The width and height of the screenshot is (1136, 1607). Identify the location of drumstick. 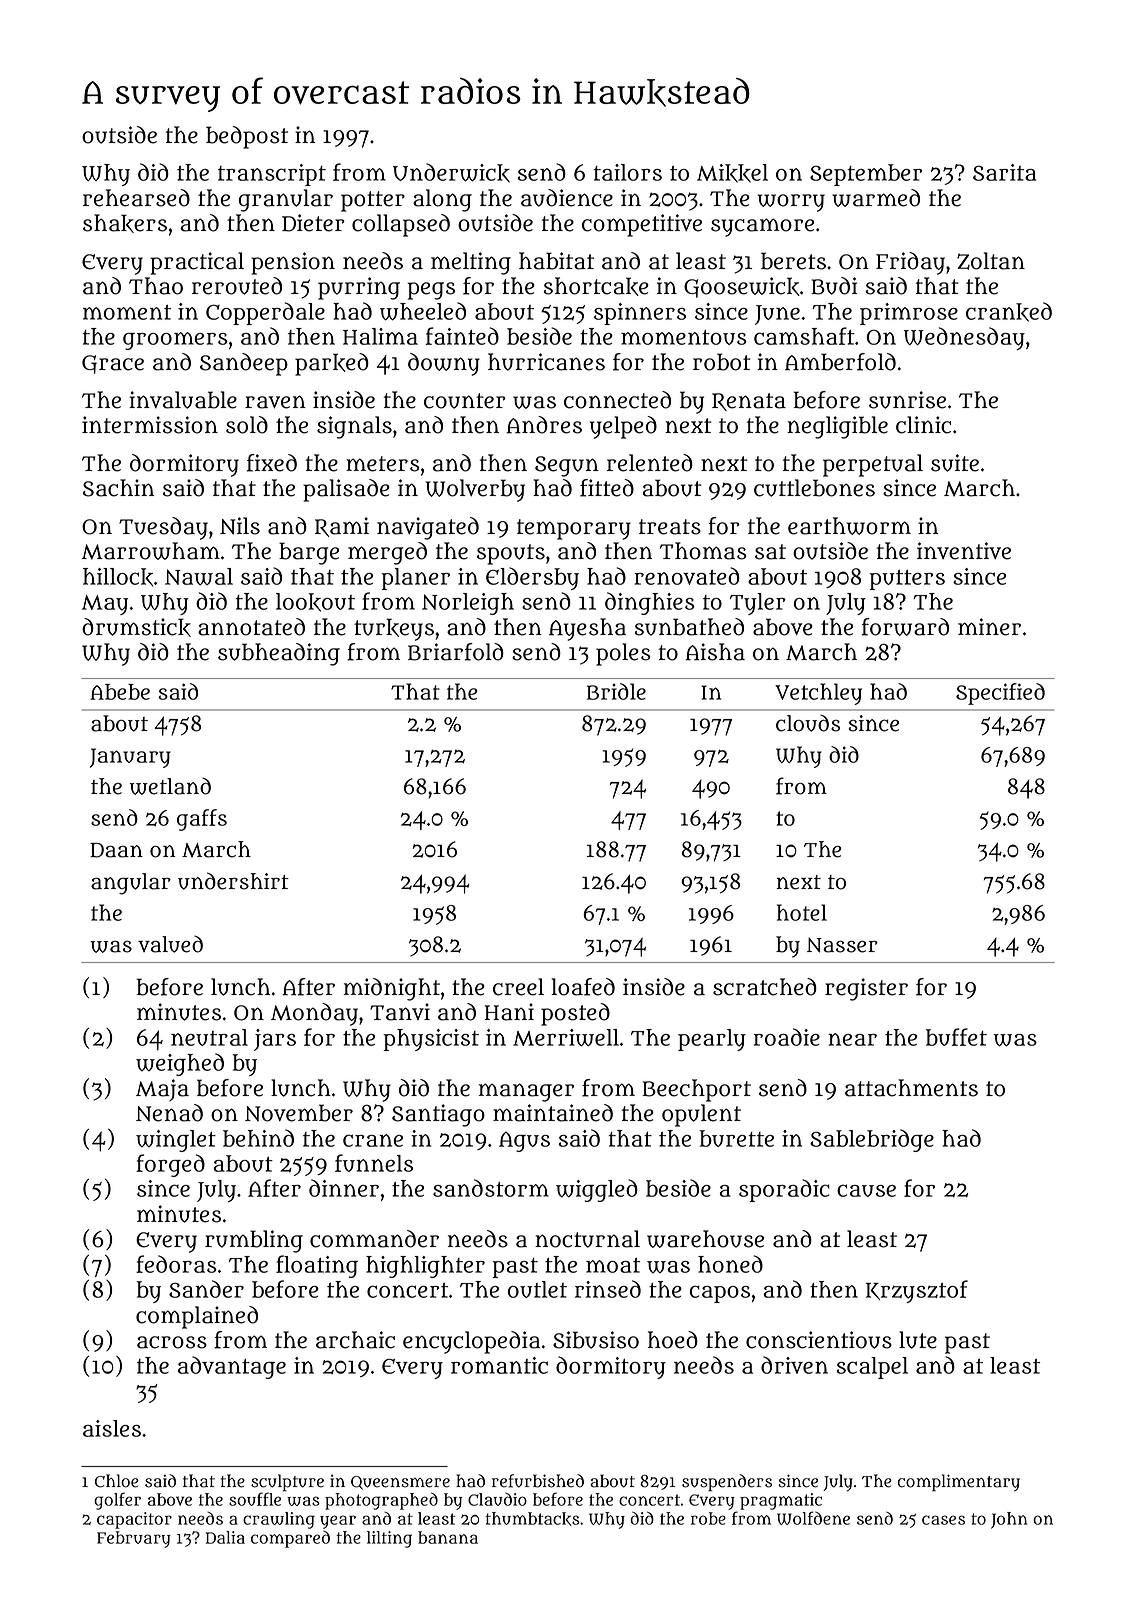
(136, 627).
